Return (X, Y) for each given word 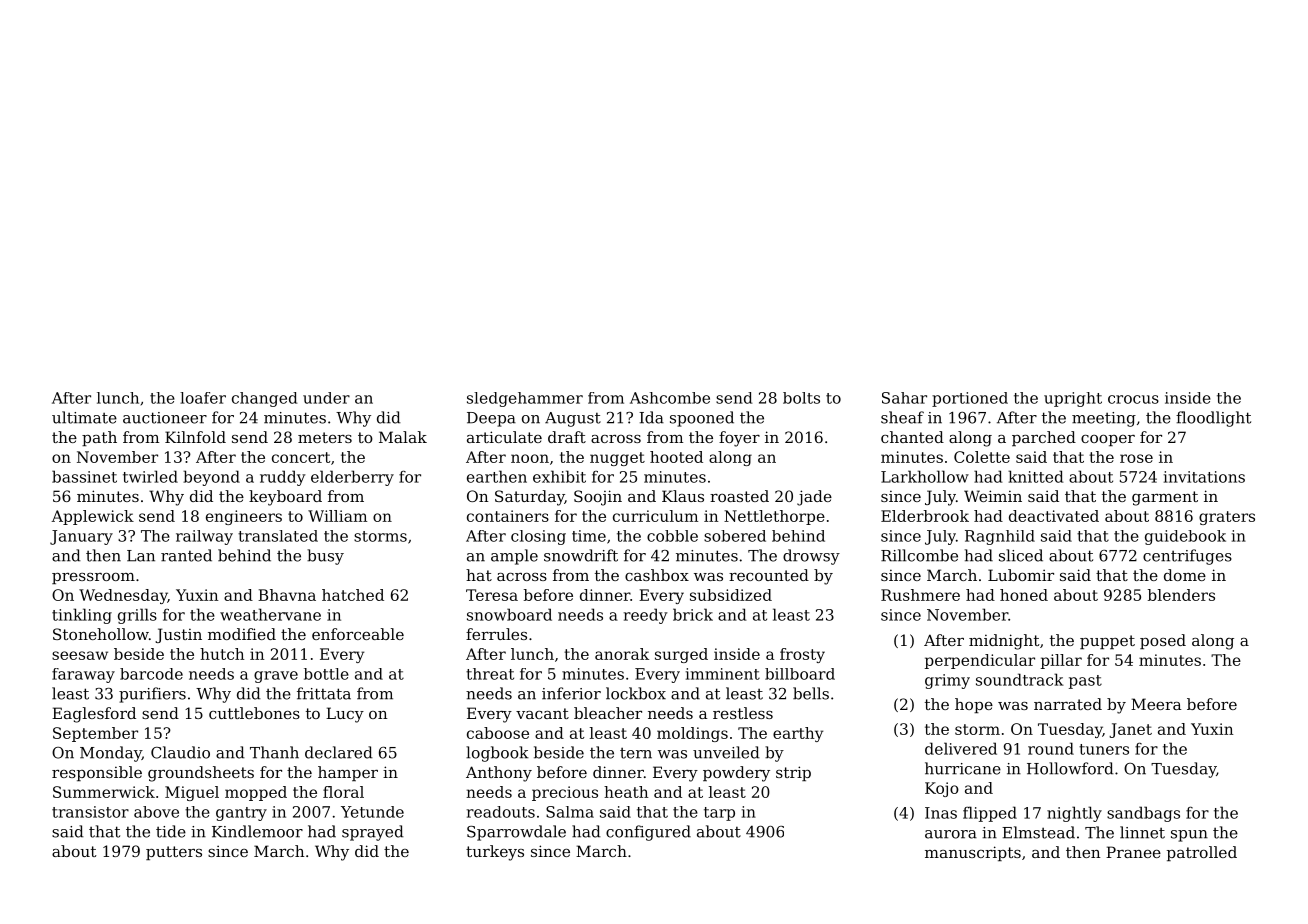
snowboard (509, 614)
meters (325, 437)
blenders (1181, 595)
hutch (222, 654)
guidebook (1185, 537)
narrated (1068, 704)
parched (1044, 438)
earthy (798, 734)
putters (174, 853)
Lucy (345, 715)
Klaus (683, 496)
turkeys (495, 853)
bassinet (84, 476)
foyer (739, 439)
